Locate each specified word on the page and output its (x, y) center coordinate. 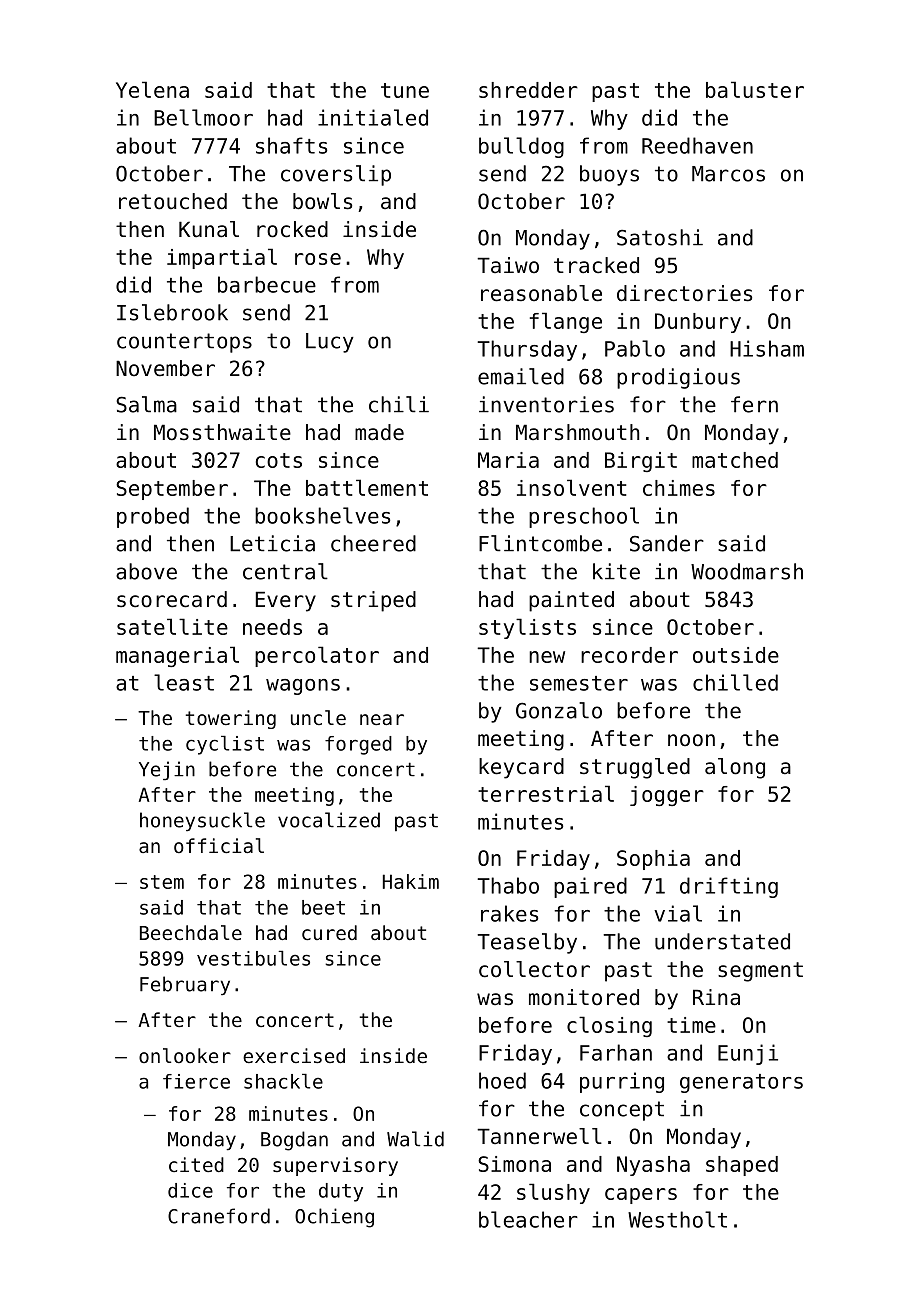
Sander (667, 543)
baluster (755, 89)
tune (405, 90)
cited (196, 1164)
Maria (508, 460)
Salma (146, 404)
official (219, 845)
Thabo (508, 885)
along (735, 768)
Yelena (152, 89)
